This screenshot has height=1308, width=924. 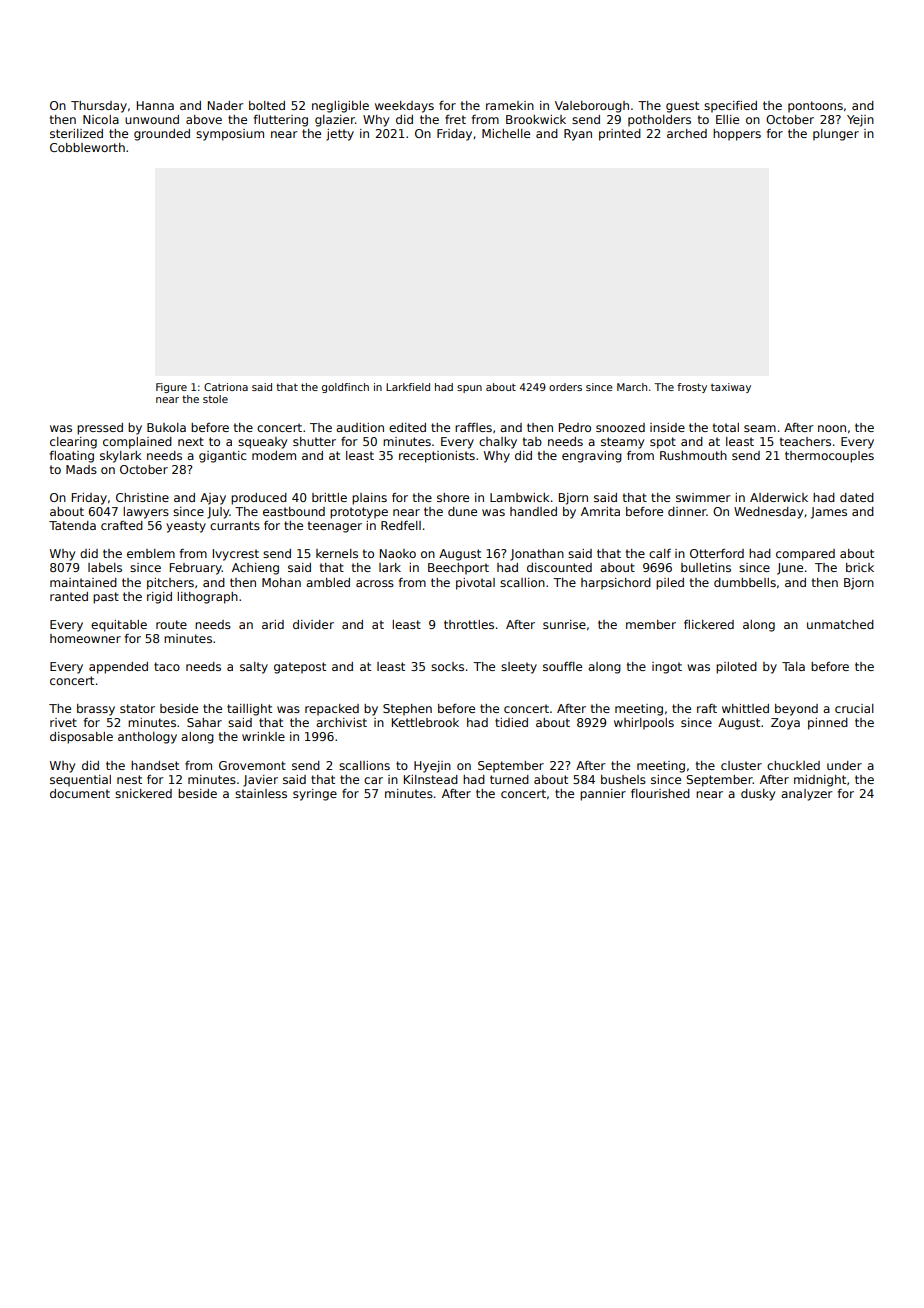 I want to click on brassy, so click(x=96, y=710).
